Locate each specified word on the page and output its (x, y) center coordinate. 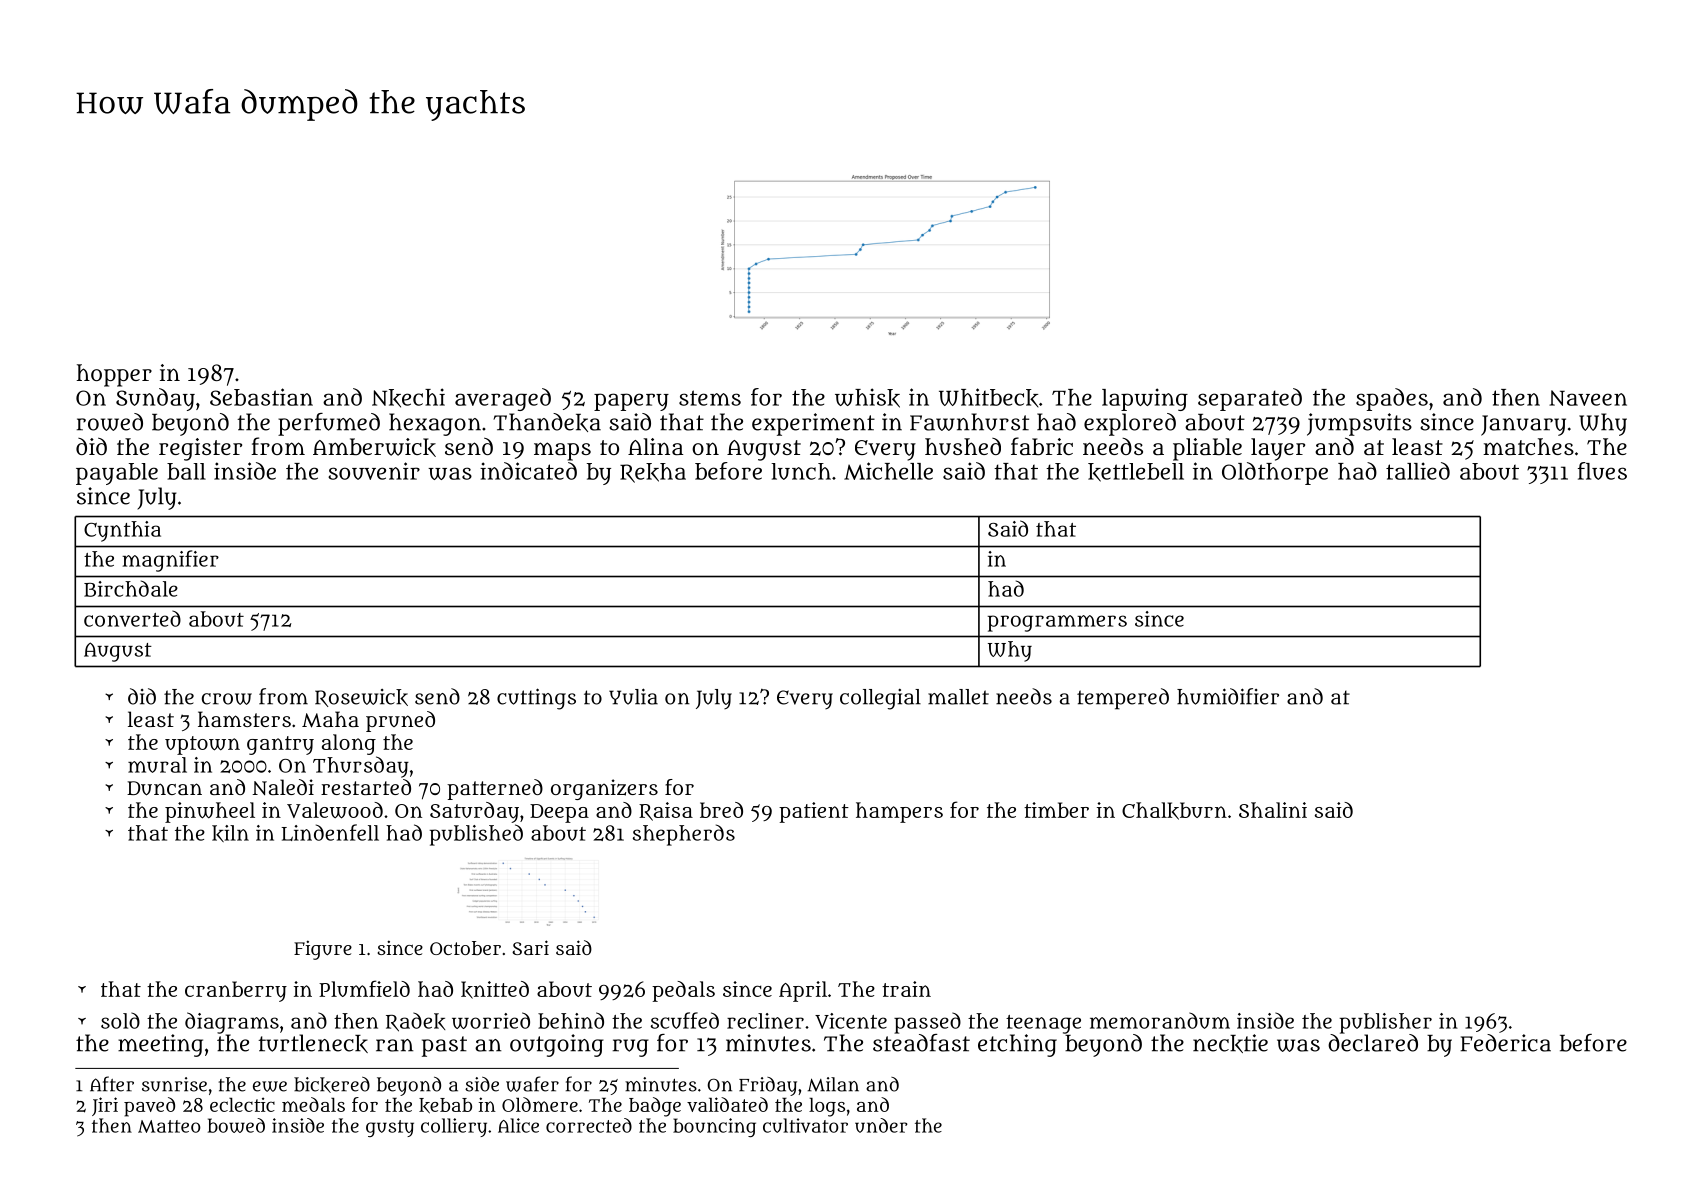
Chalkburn (1174, 811)
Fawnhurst (969, 422)
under (881, 1125)
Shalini (1273, 810)
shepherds (684, 835)
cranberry (236, 991)
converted (132, 618)
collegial (880, 699)
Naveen (1588, 398)
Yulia (633, 696)
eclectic (242, 1104)
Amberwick (374, 447)
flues (1602, 471)
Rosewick (361, 698)
